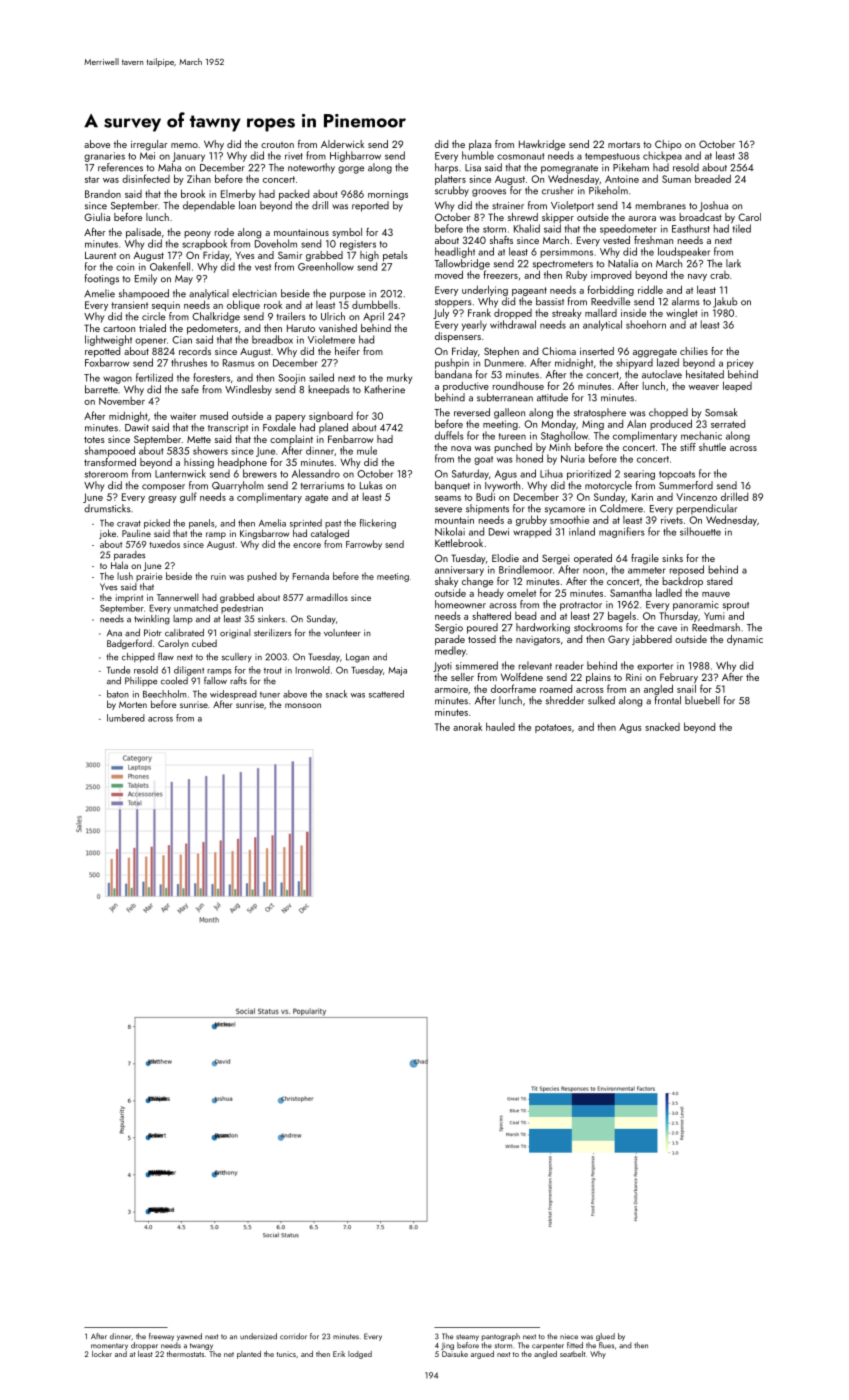 The width and height of the image is (849, 1400). I want to click on oblique, so click(243, 305).
